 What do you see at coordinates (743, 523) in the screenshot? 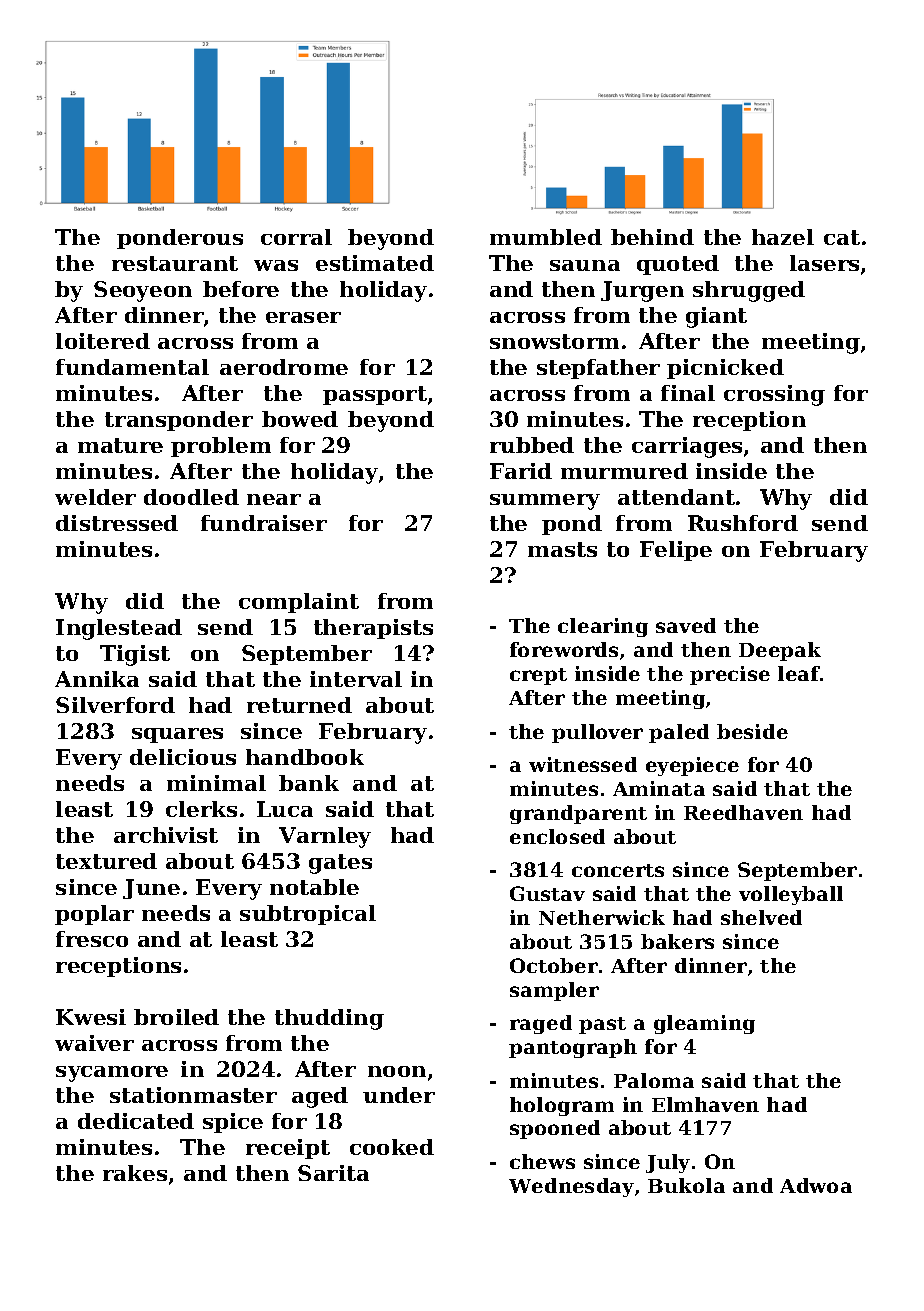
I see `Rushford` at bounding box center [743, 523].
